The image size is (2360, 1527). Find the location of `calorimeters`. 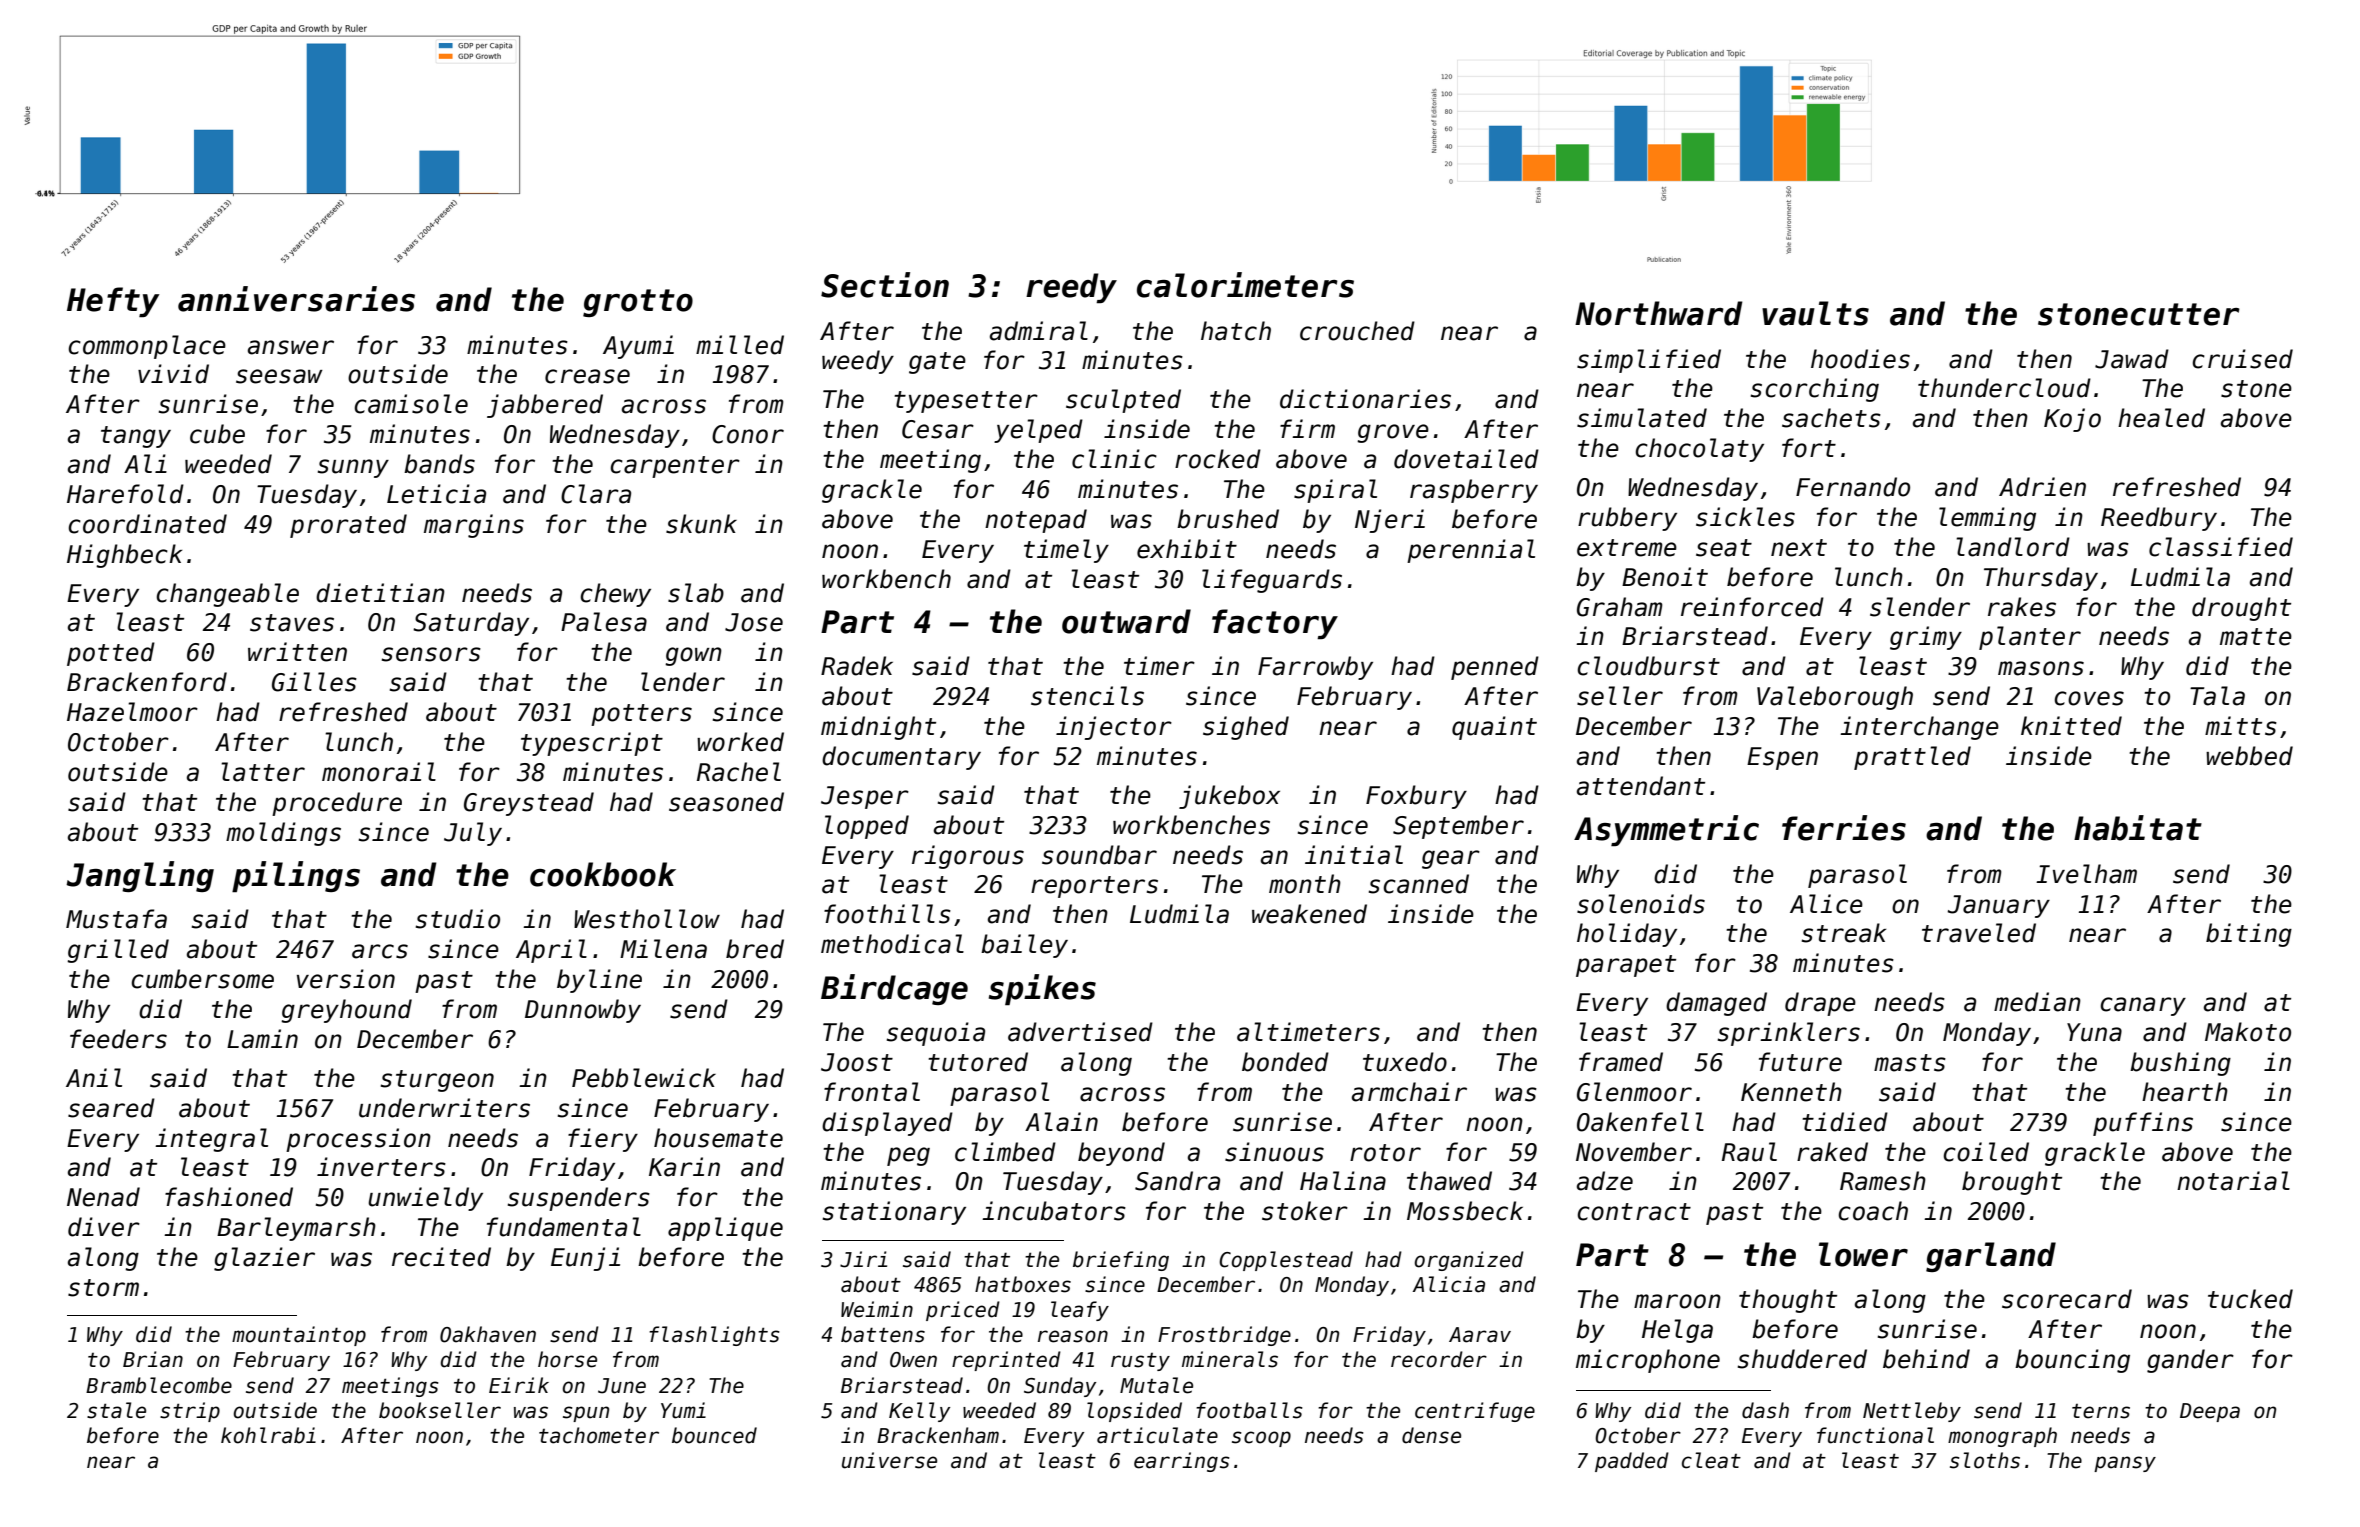

calorimeters is located at coordinates (1245, 285).
